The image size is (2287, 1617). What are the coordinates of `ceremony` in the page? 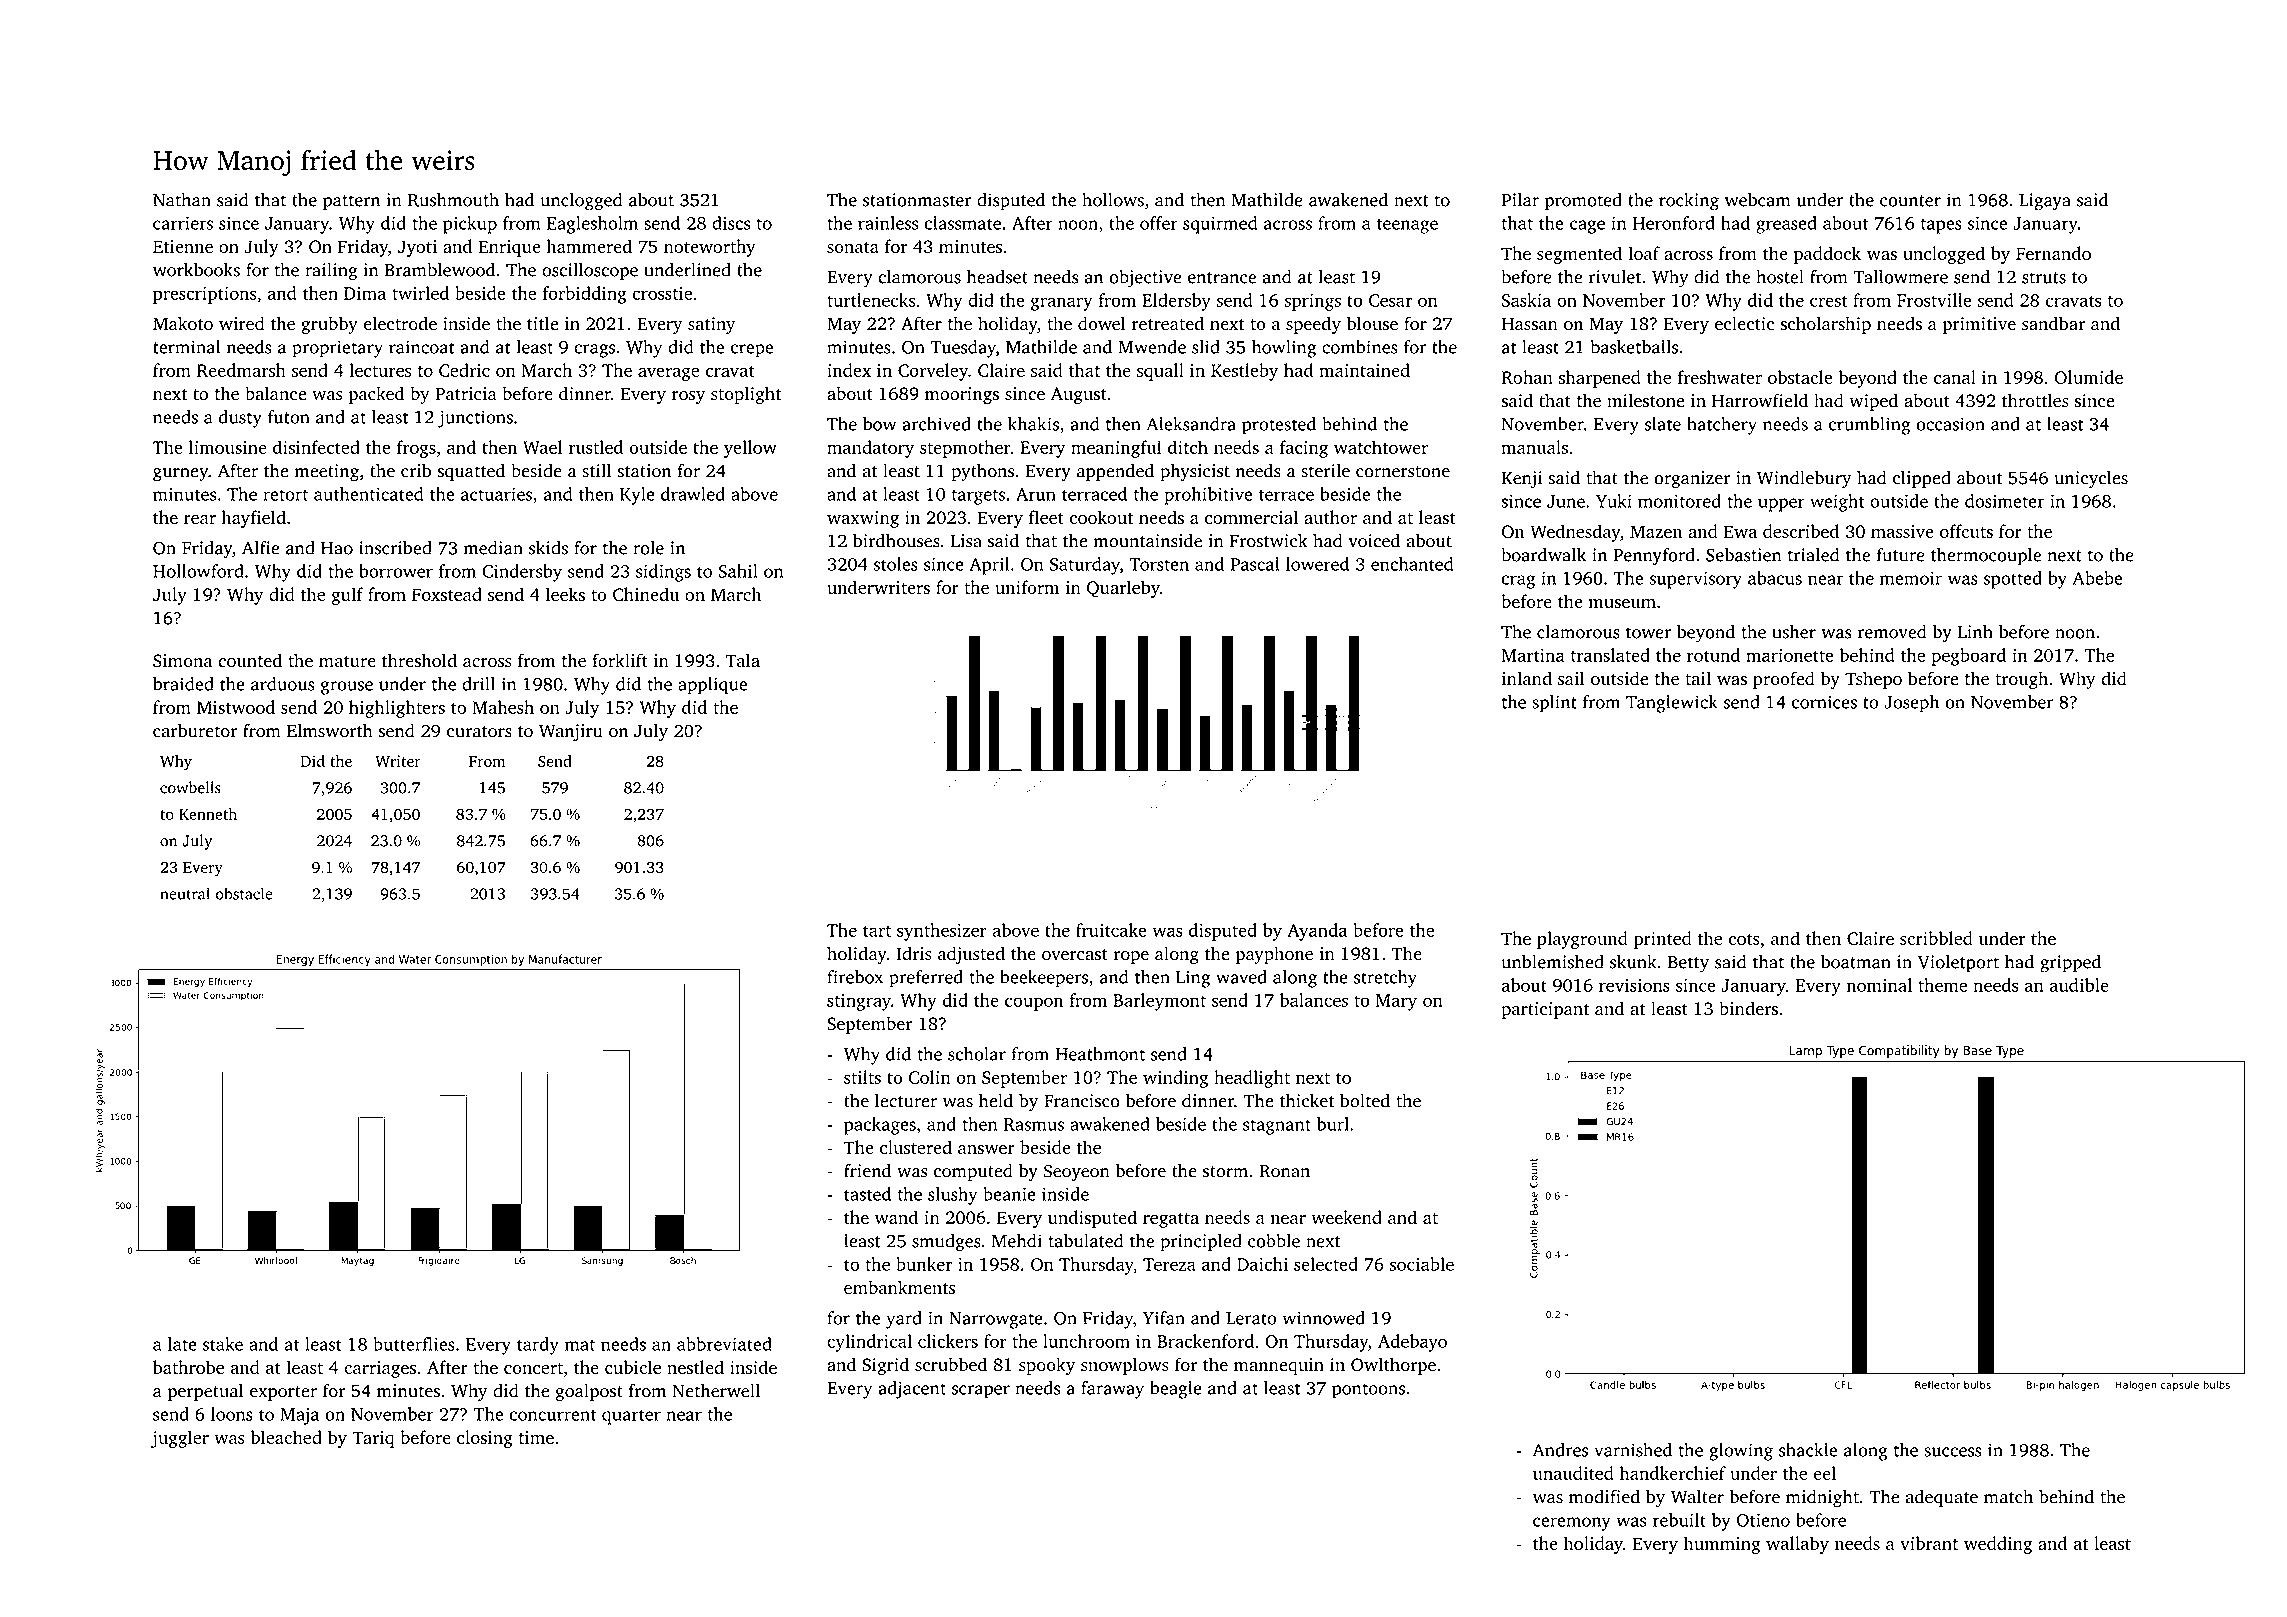 It's located at (1572, 1524).
